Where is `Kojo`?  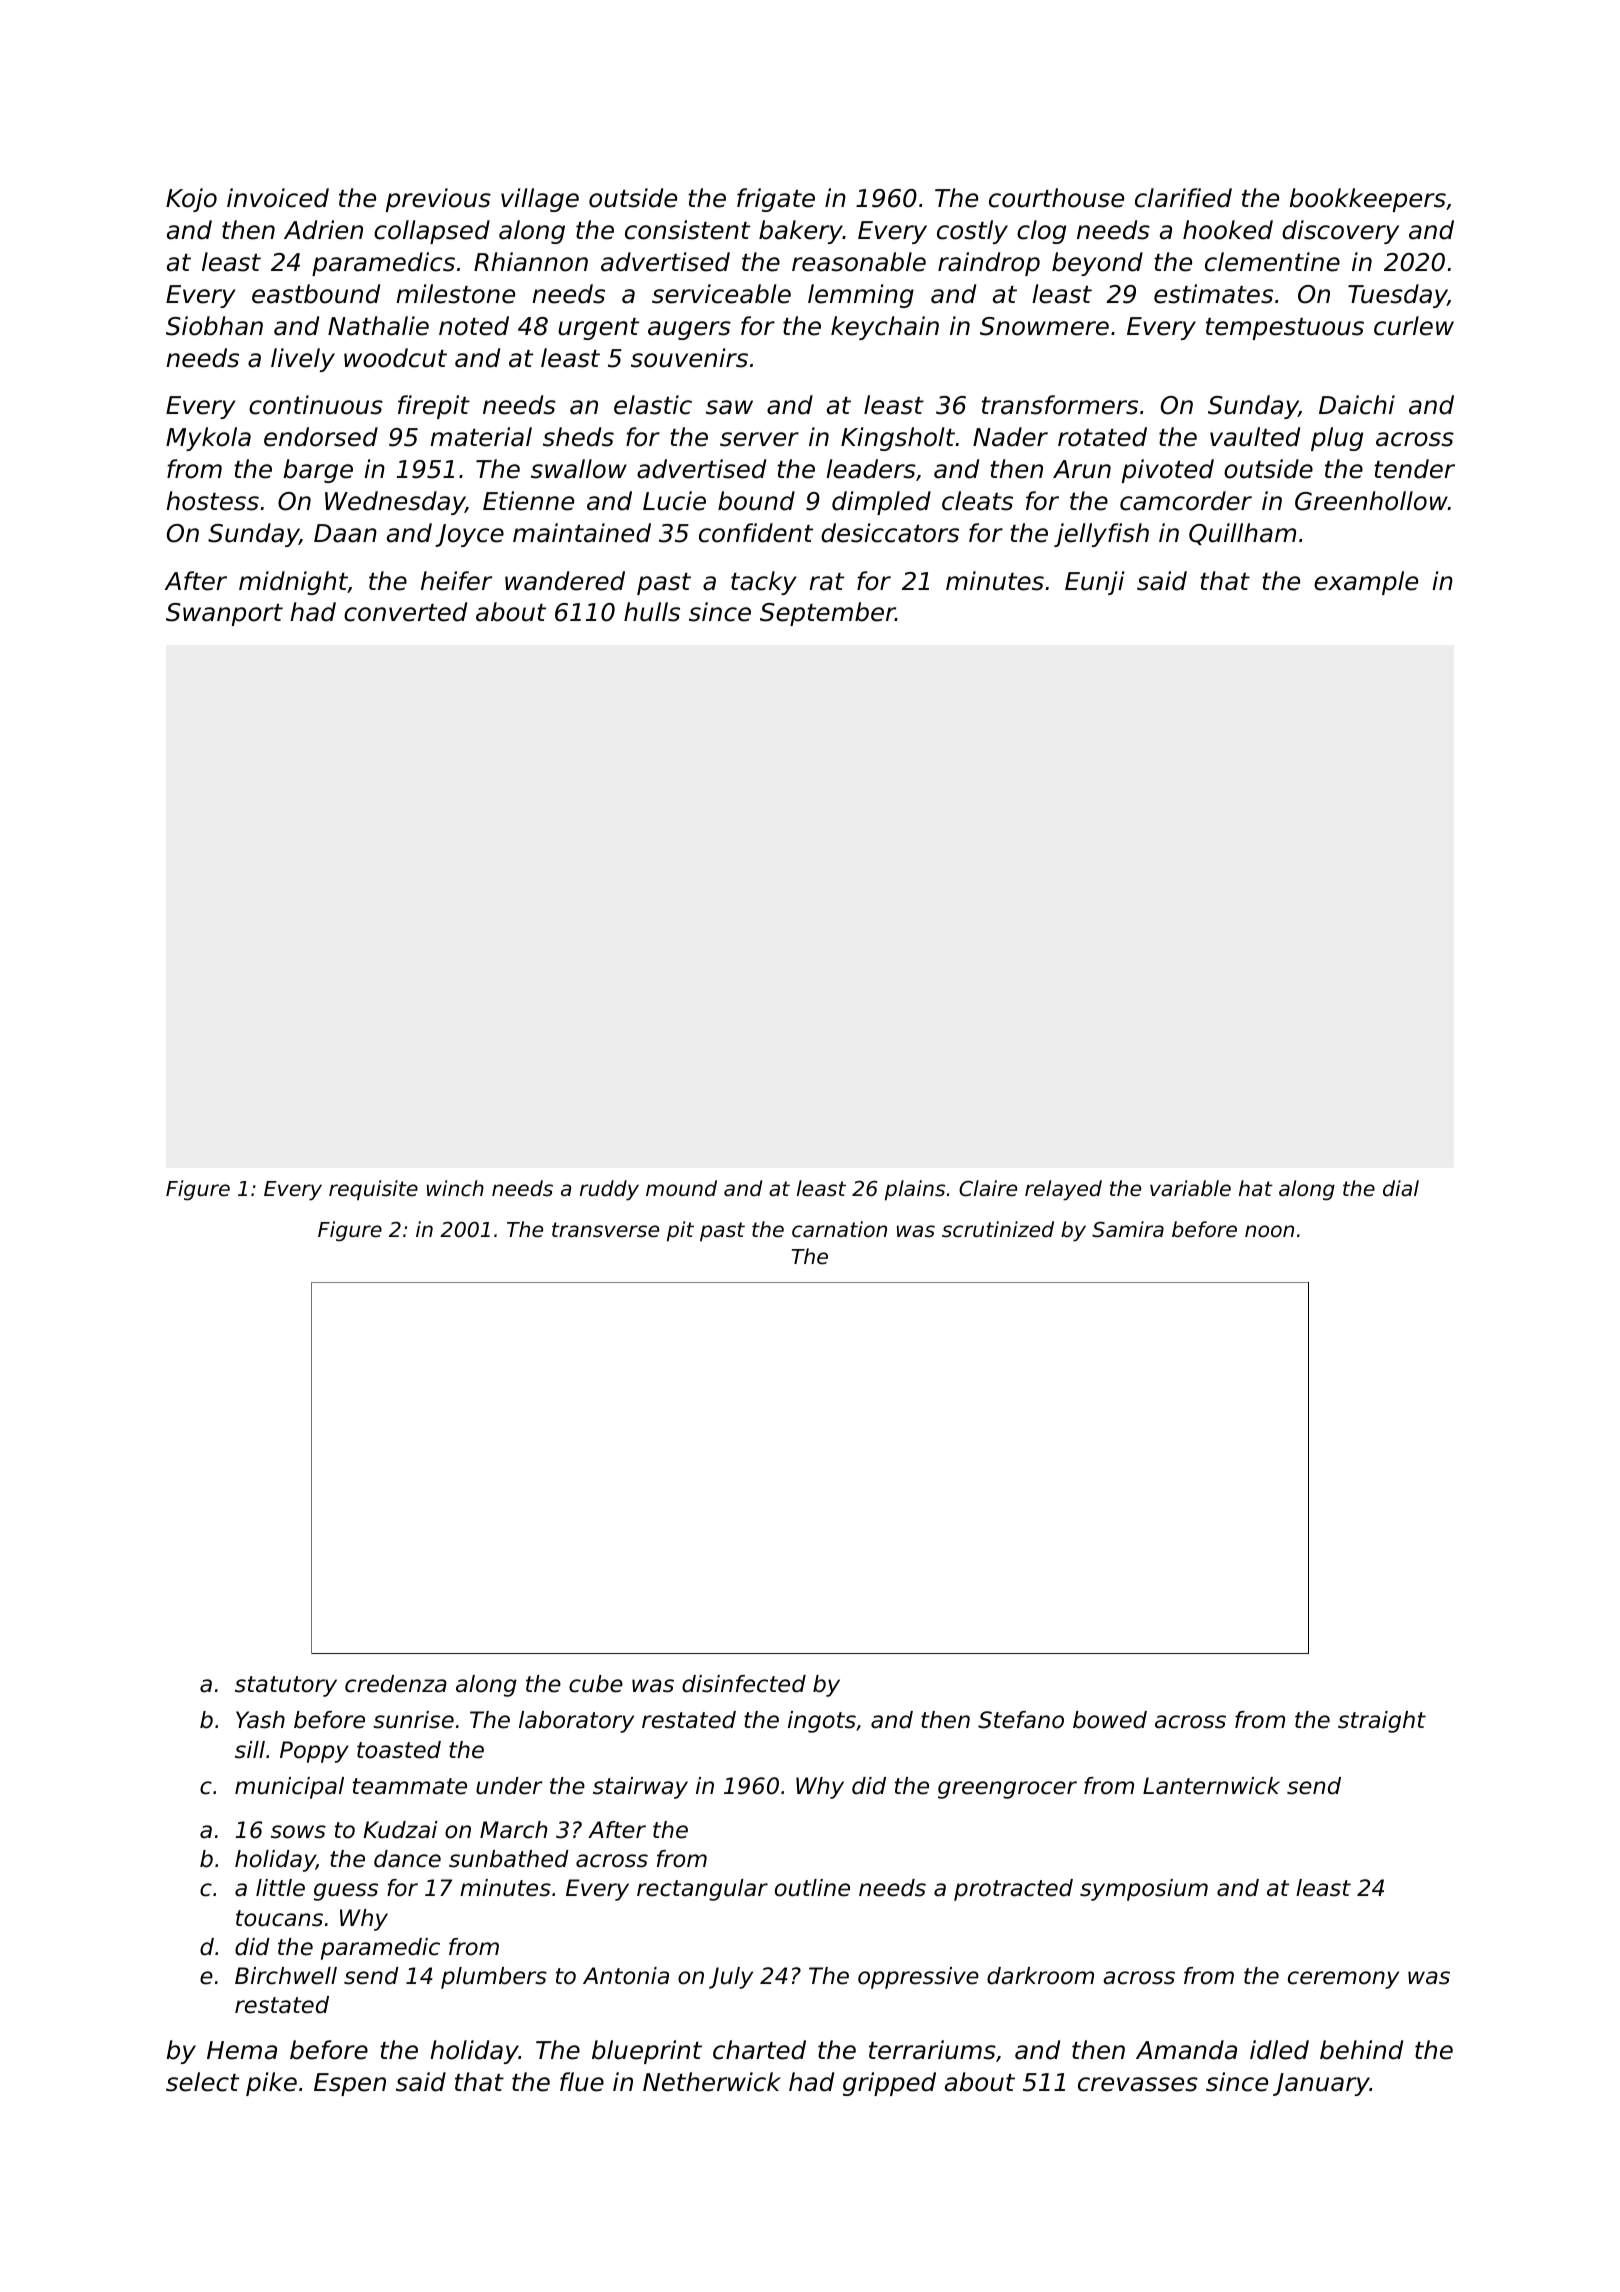 Kojo is located at coordinates (191, 200).
